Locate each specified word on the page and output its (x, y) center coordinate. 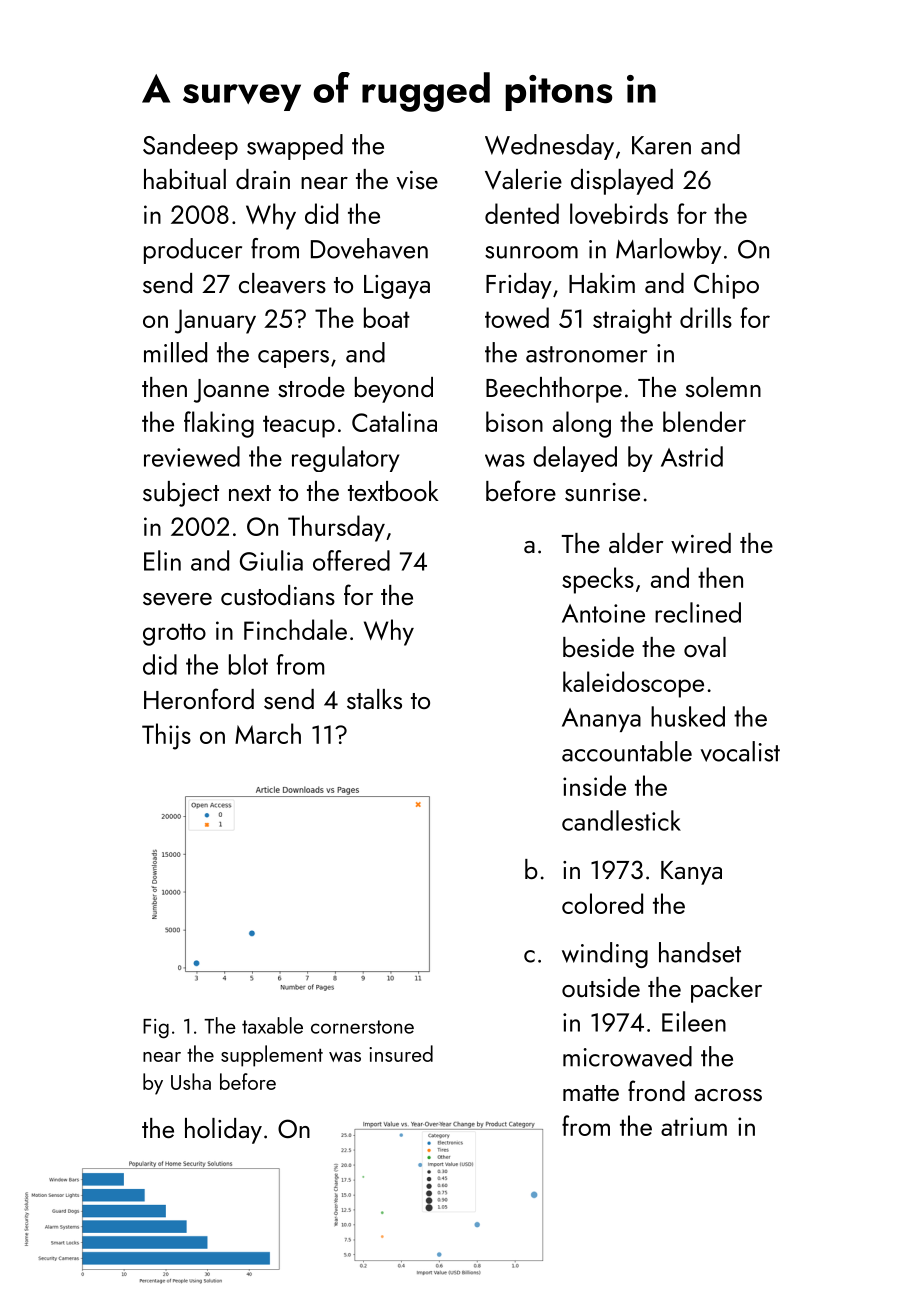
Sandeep (190, 147)
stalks (374, 699)
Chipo (726, 286)
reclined (698, 612)
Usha (191, 1081)
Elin (162, 560)
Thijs (166, 736)
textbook (393, 491)
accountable (627, 751)
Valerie (523, 179)
